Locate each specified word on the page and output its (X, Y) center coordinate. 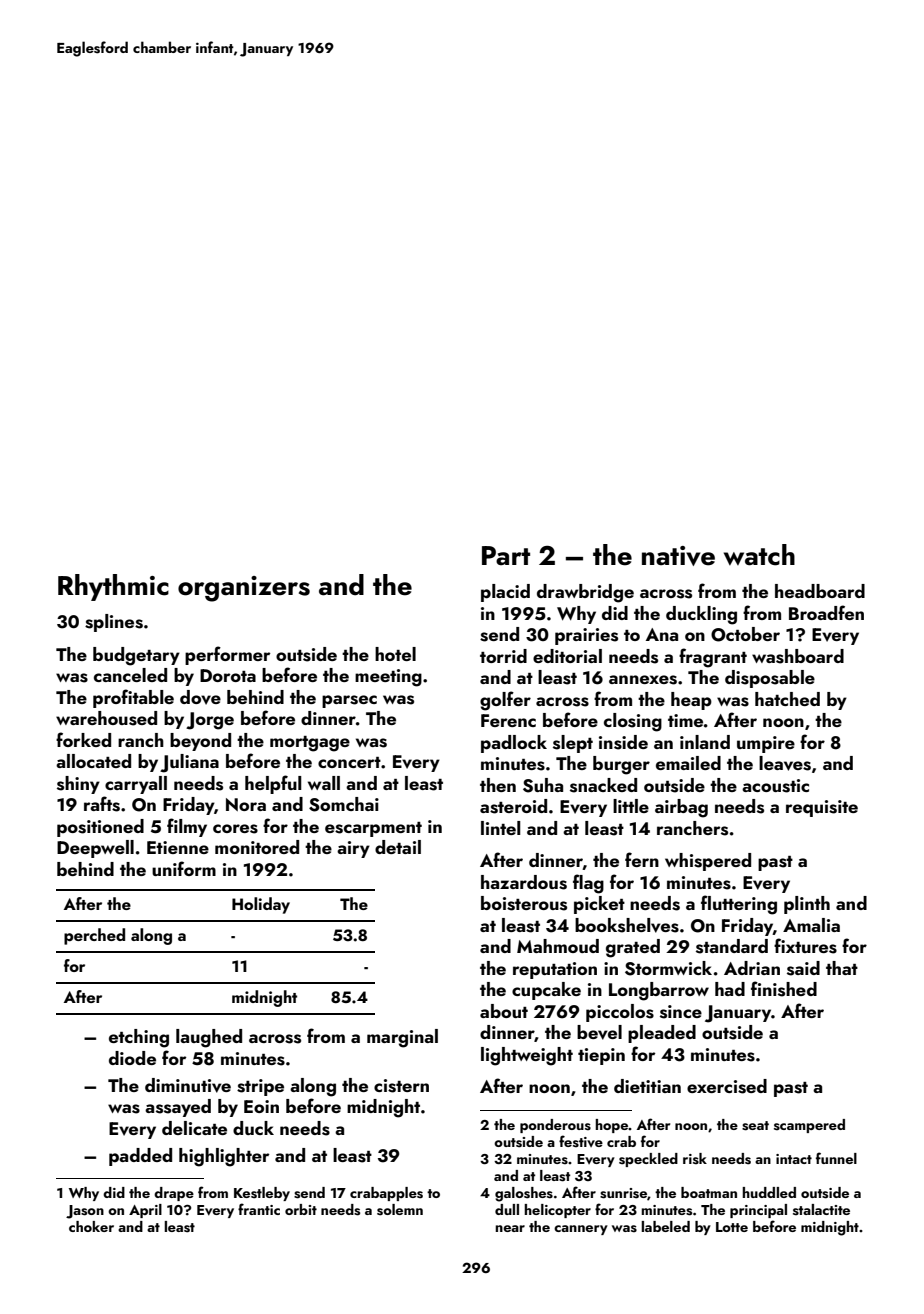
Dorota (228, 675)
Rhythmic (113, 587)
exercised (727, 1086)
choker (91, 1226)
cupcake (546, 991)
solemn (400, 1210)
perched (94, 936)
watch (759, 555)
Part (506, 555)
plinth (807, 905)
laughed (209, 1038)
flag (588, 884)
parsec (349, 701)
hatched (787, 699)
